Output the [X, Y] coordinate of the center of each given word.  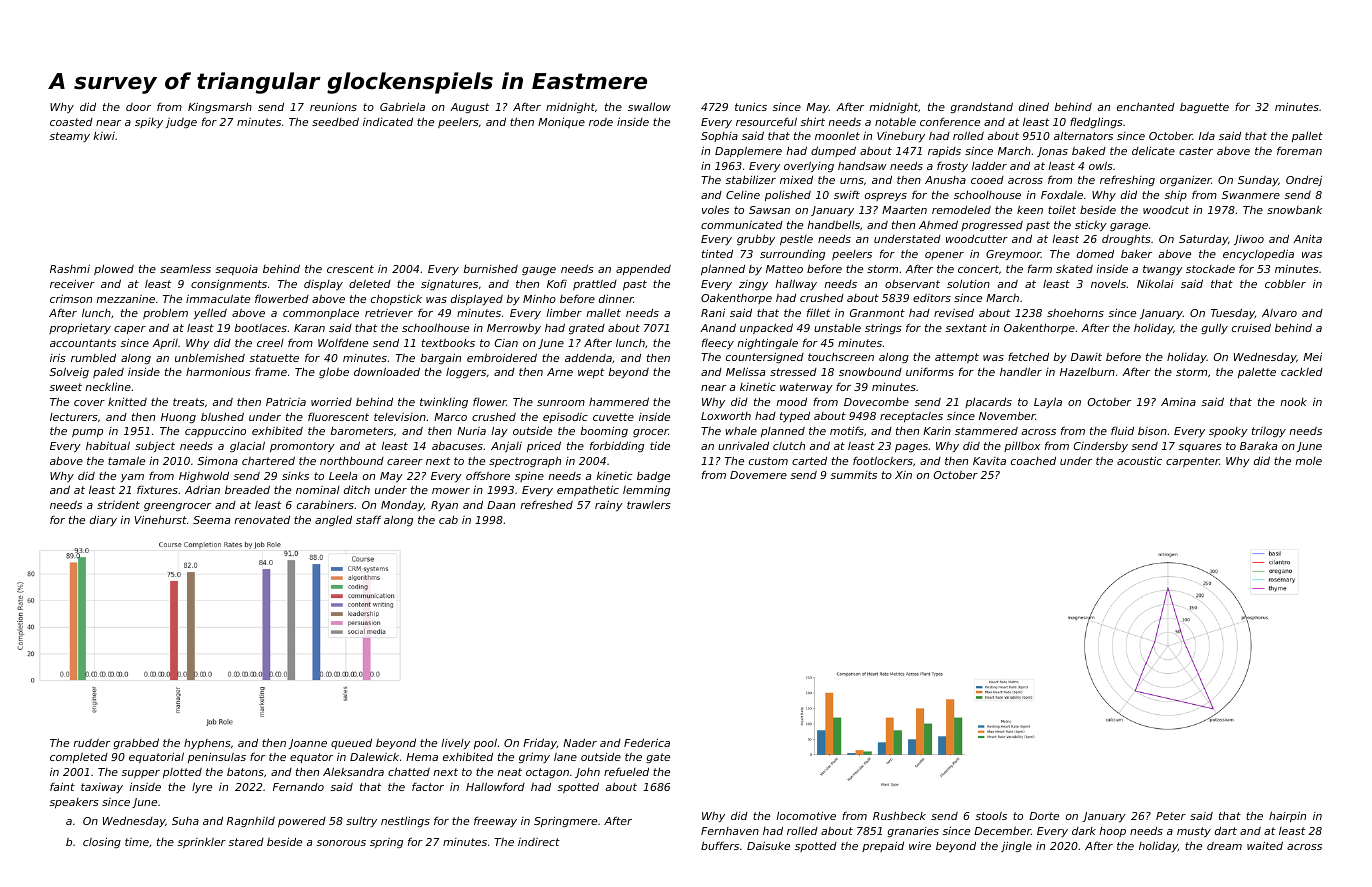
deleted [370, 283]
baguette [1204, 108]
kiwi [104, 136]
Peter [1171, 816]
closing [102, 843]
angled [333, 521]
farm [1040, 268]
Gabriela [402, 106]
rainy [609, 506]
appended [643, 270]
